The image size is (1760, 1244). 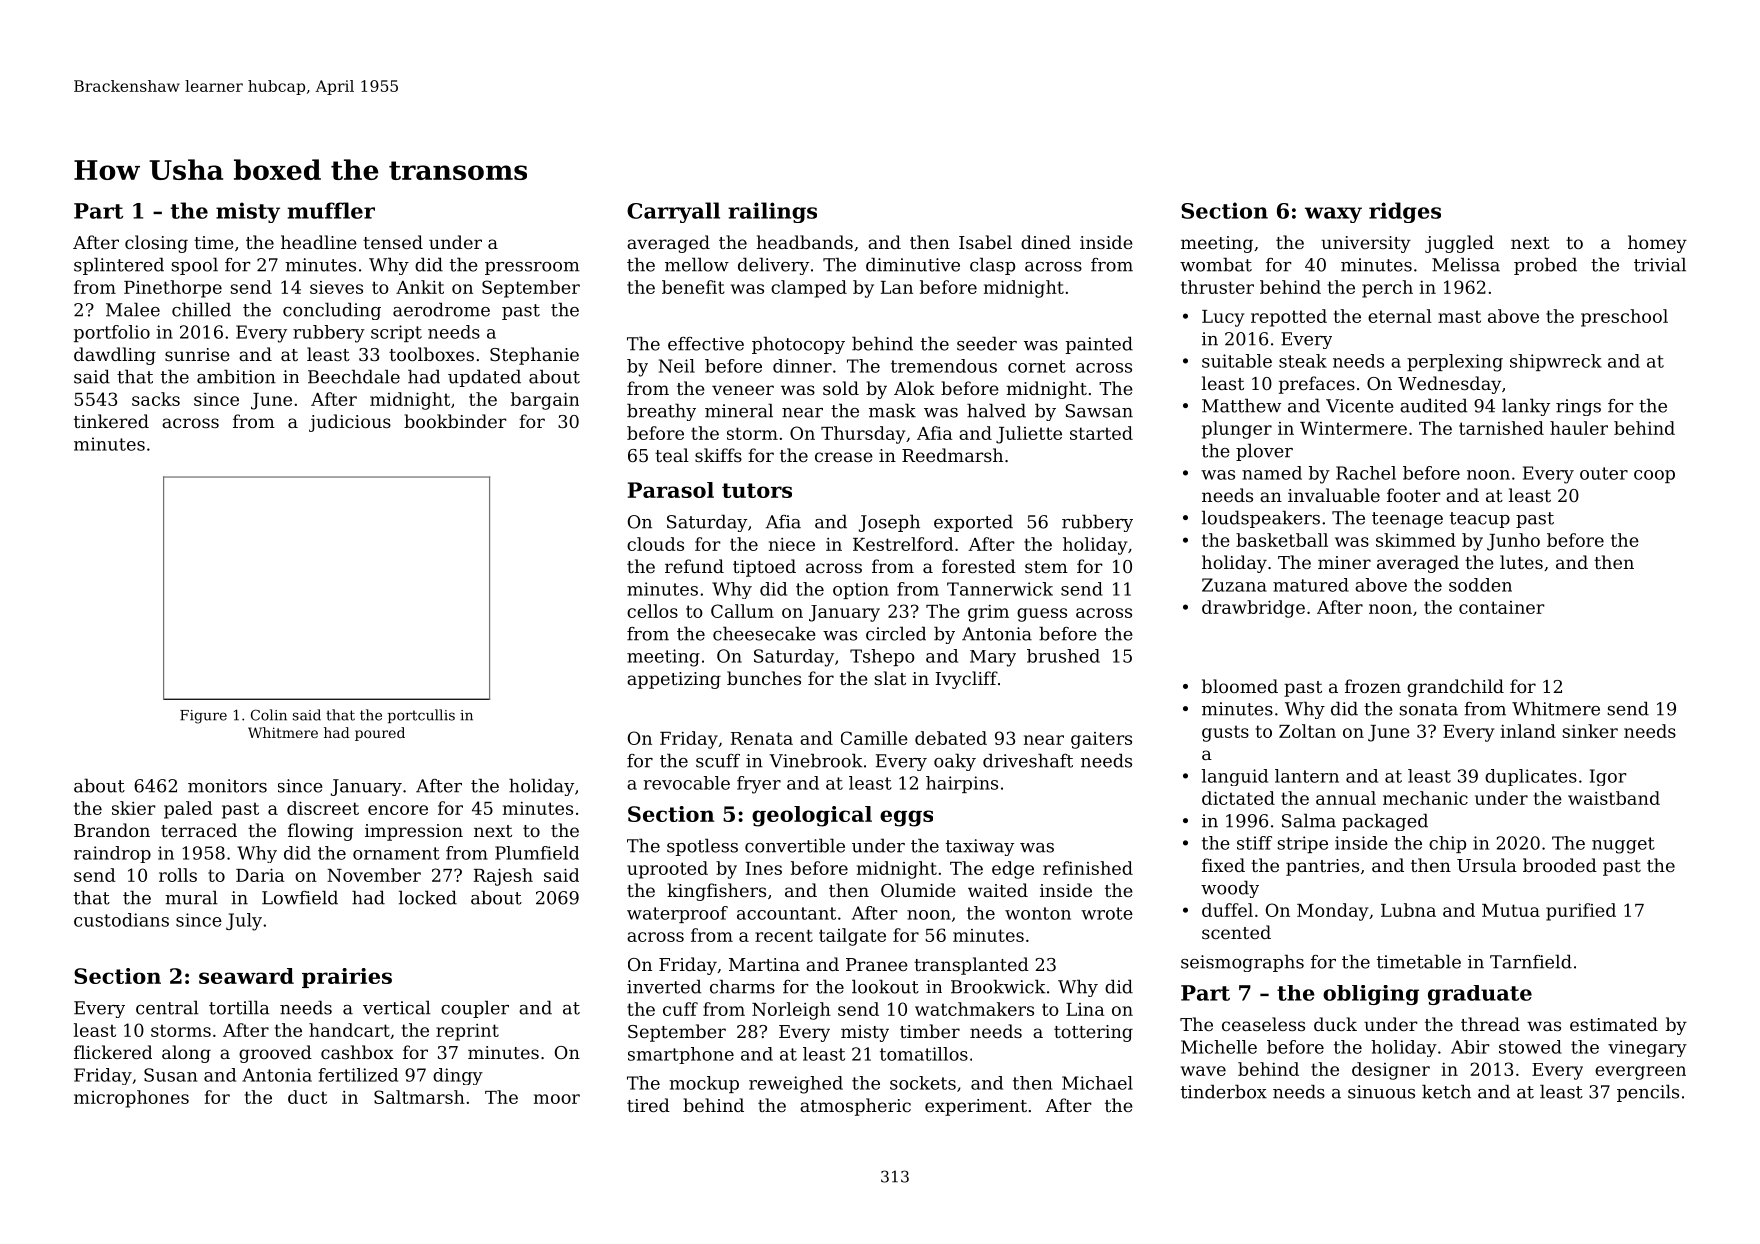 I want to click on waistband, so click(x=1614, y=798).
